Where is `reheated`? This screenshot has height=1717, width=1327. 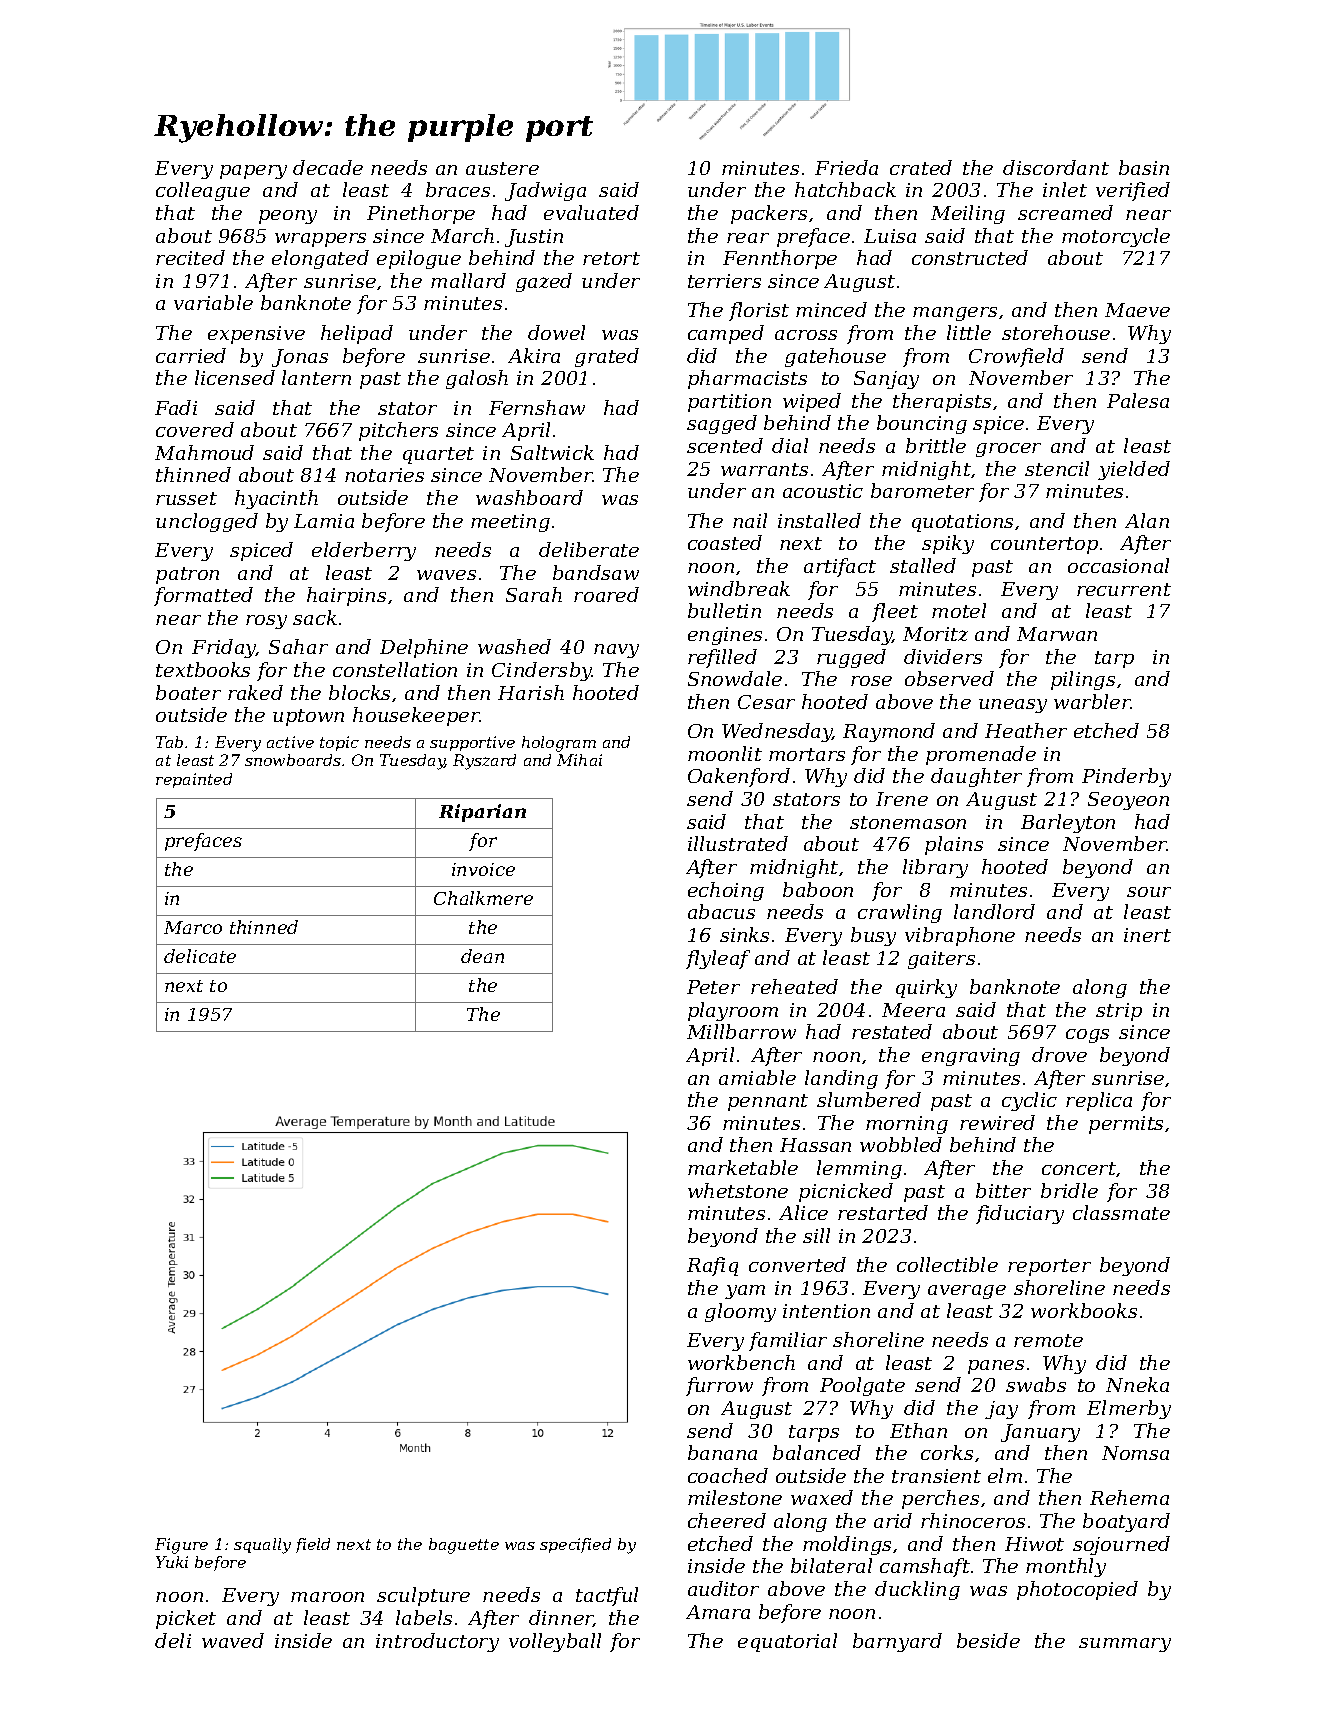 reheated is located at coordinates (794, 986).
